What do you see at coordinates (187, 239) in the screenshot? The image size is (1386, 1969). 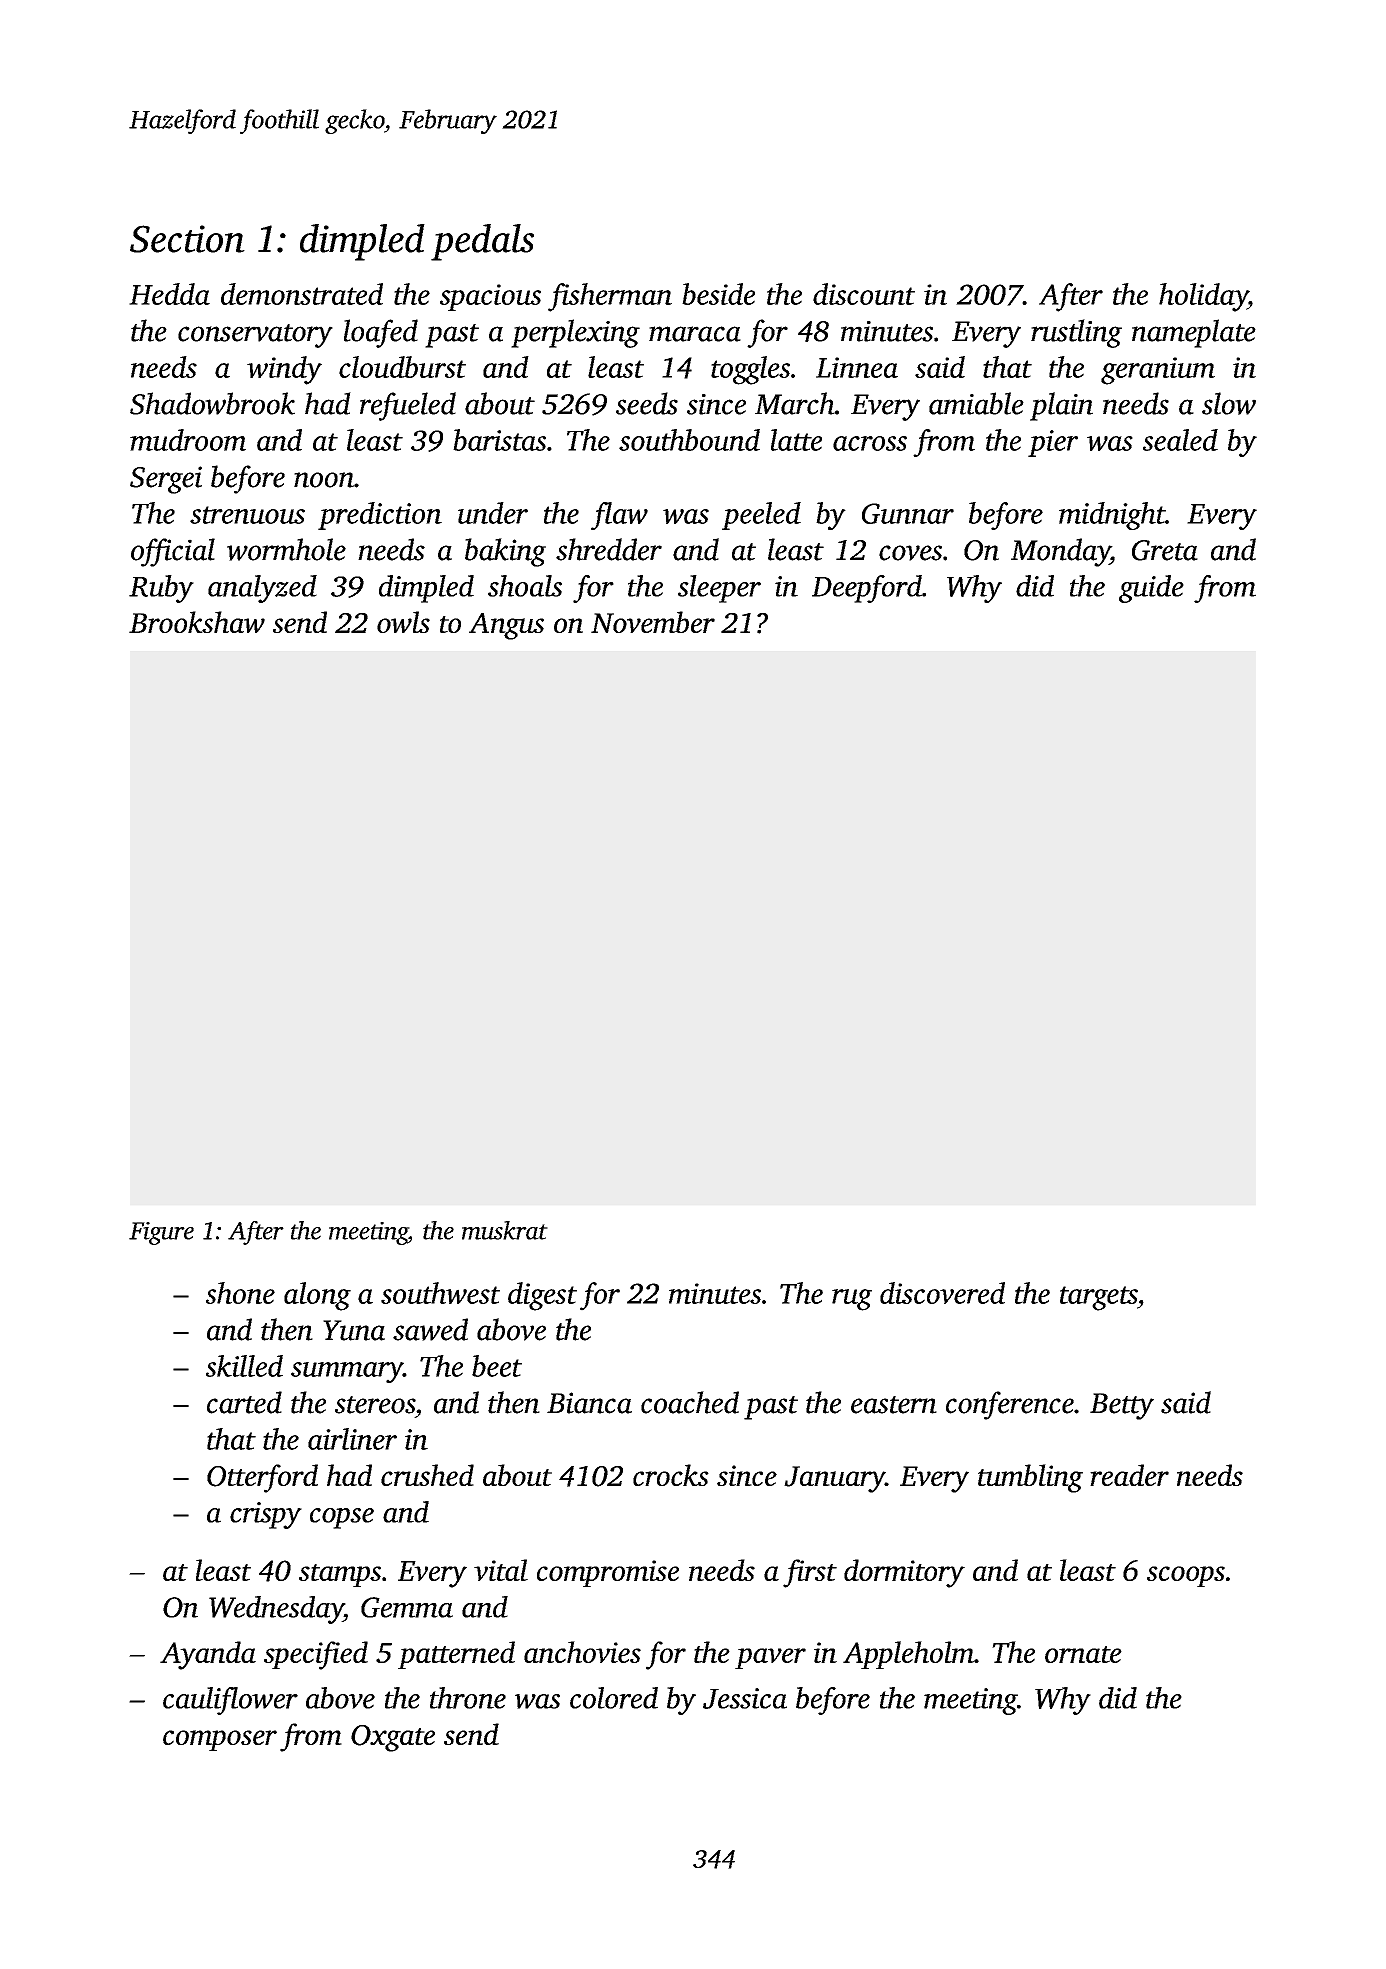 I see `Section` at bounding box center [187, 239].
